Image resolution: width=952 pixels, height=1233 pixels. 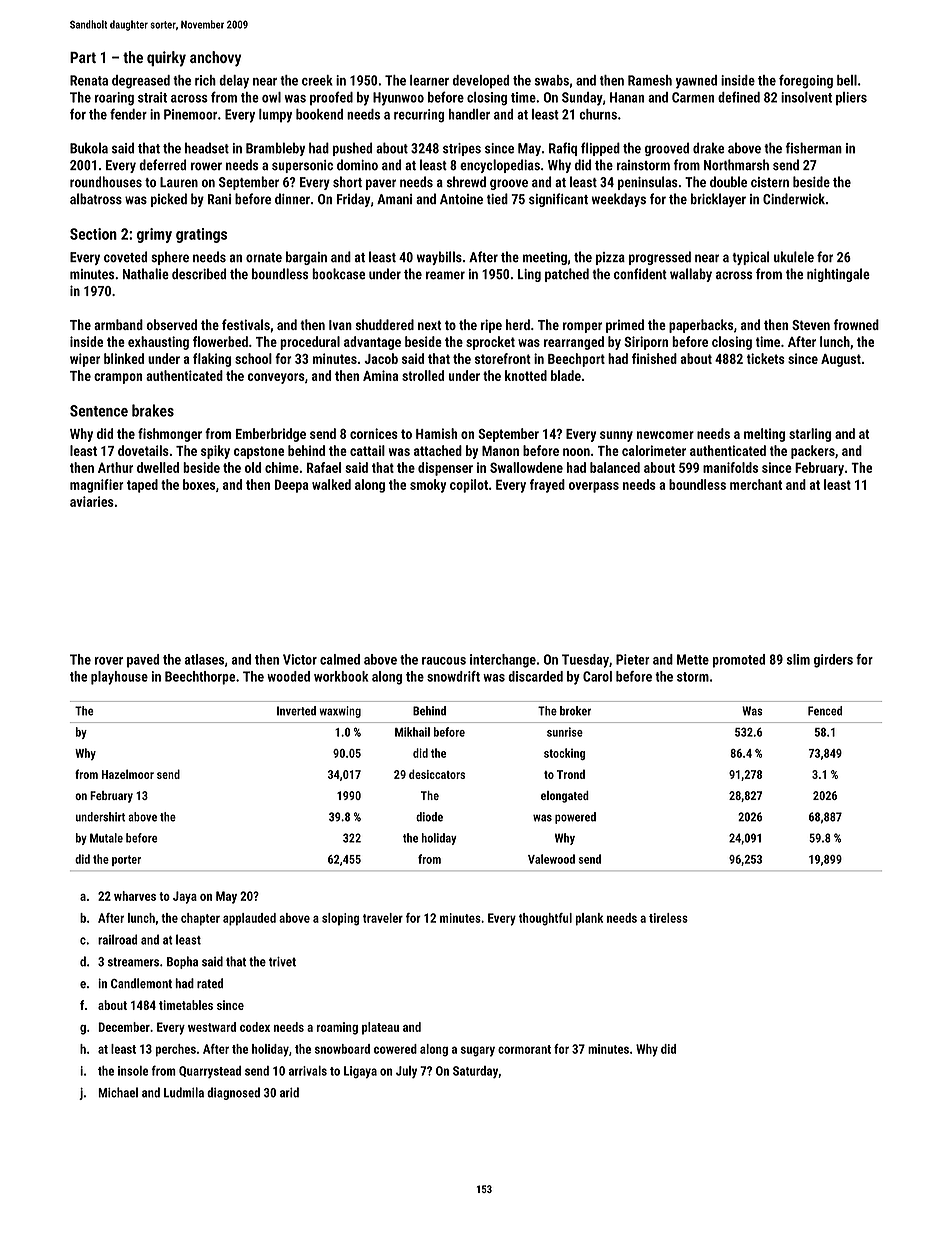 I want to click on atlases, so click(x=204, y=659).
